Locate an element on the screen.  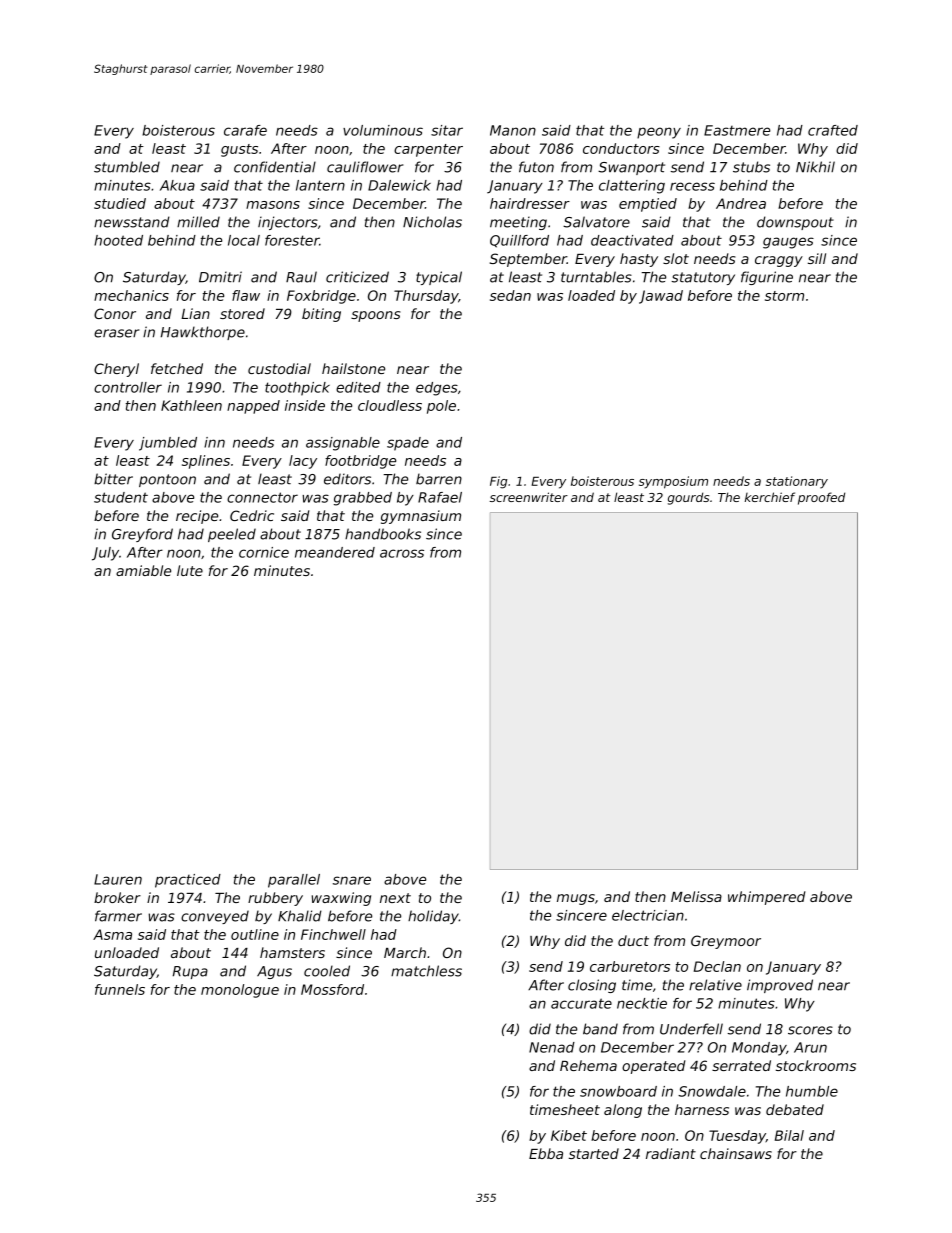
Swanport is located at coordinates (631, 168).
